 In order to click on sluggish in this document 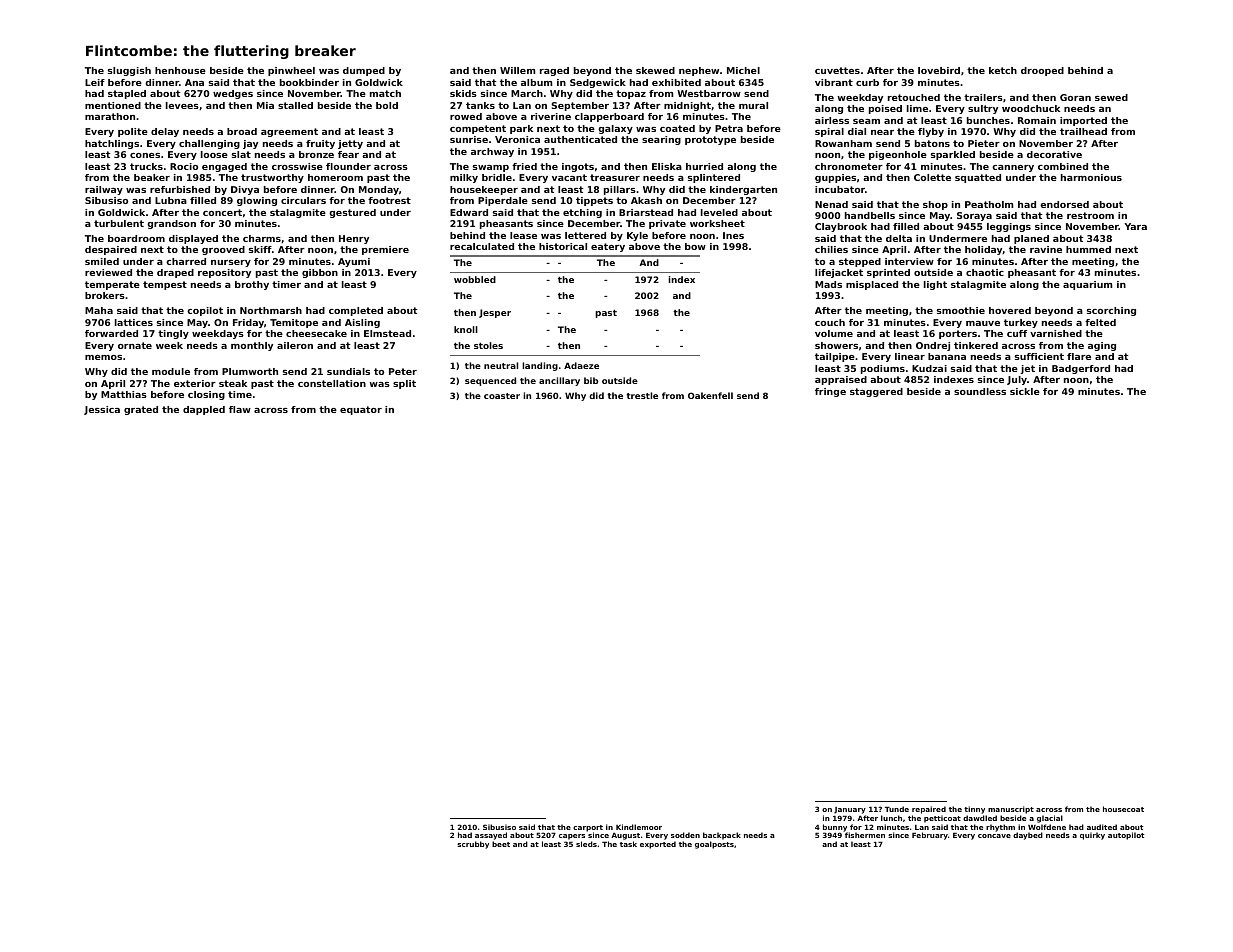, I will do `click(129, 71)`.
